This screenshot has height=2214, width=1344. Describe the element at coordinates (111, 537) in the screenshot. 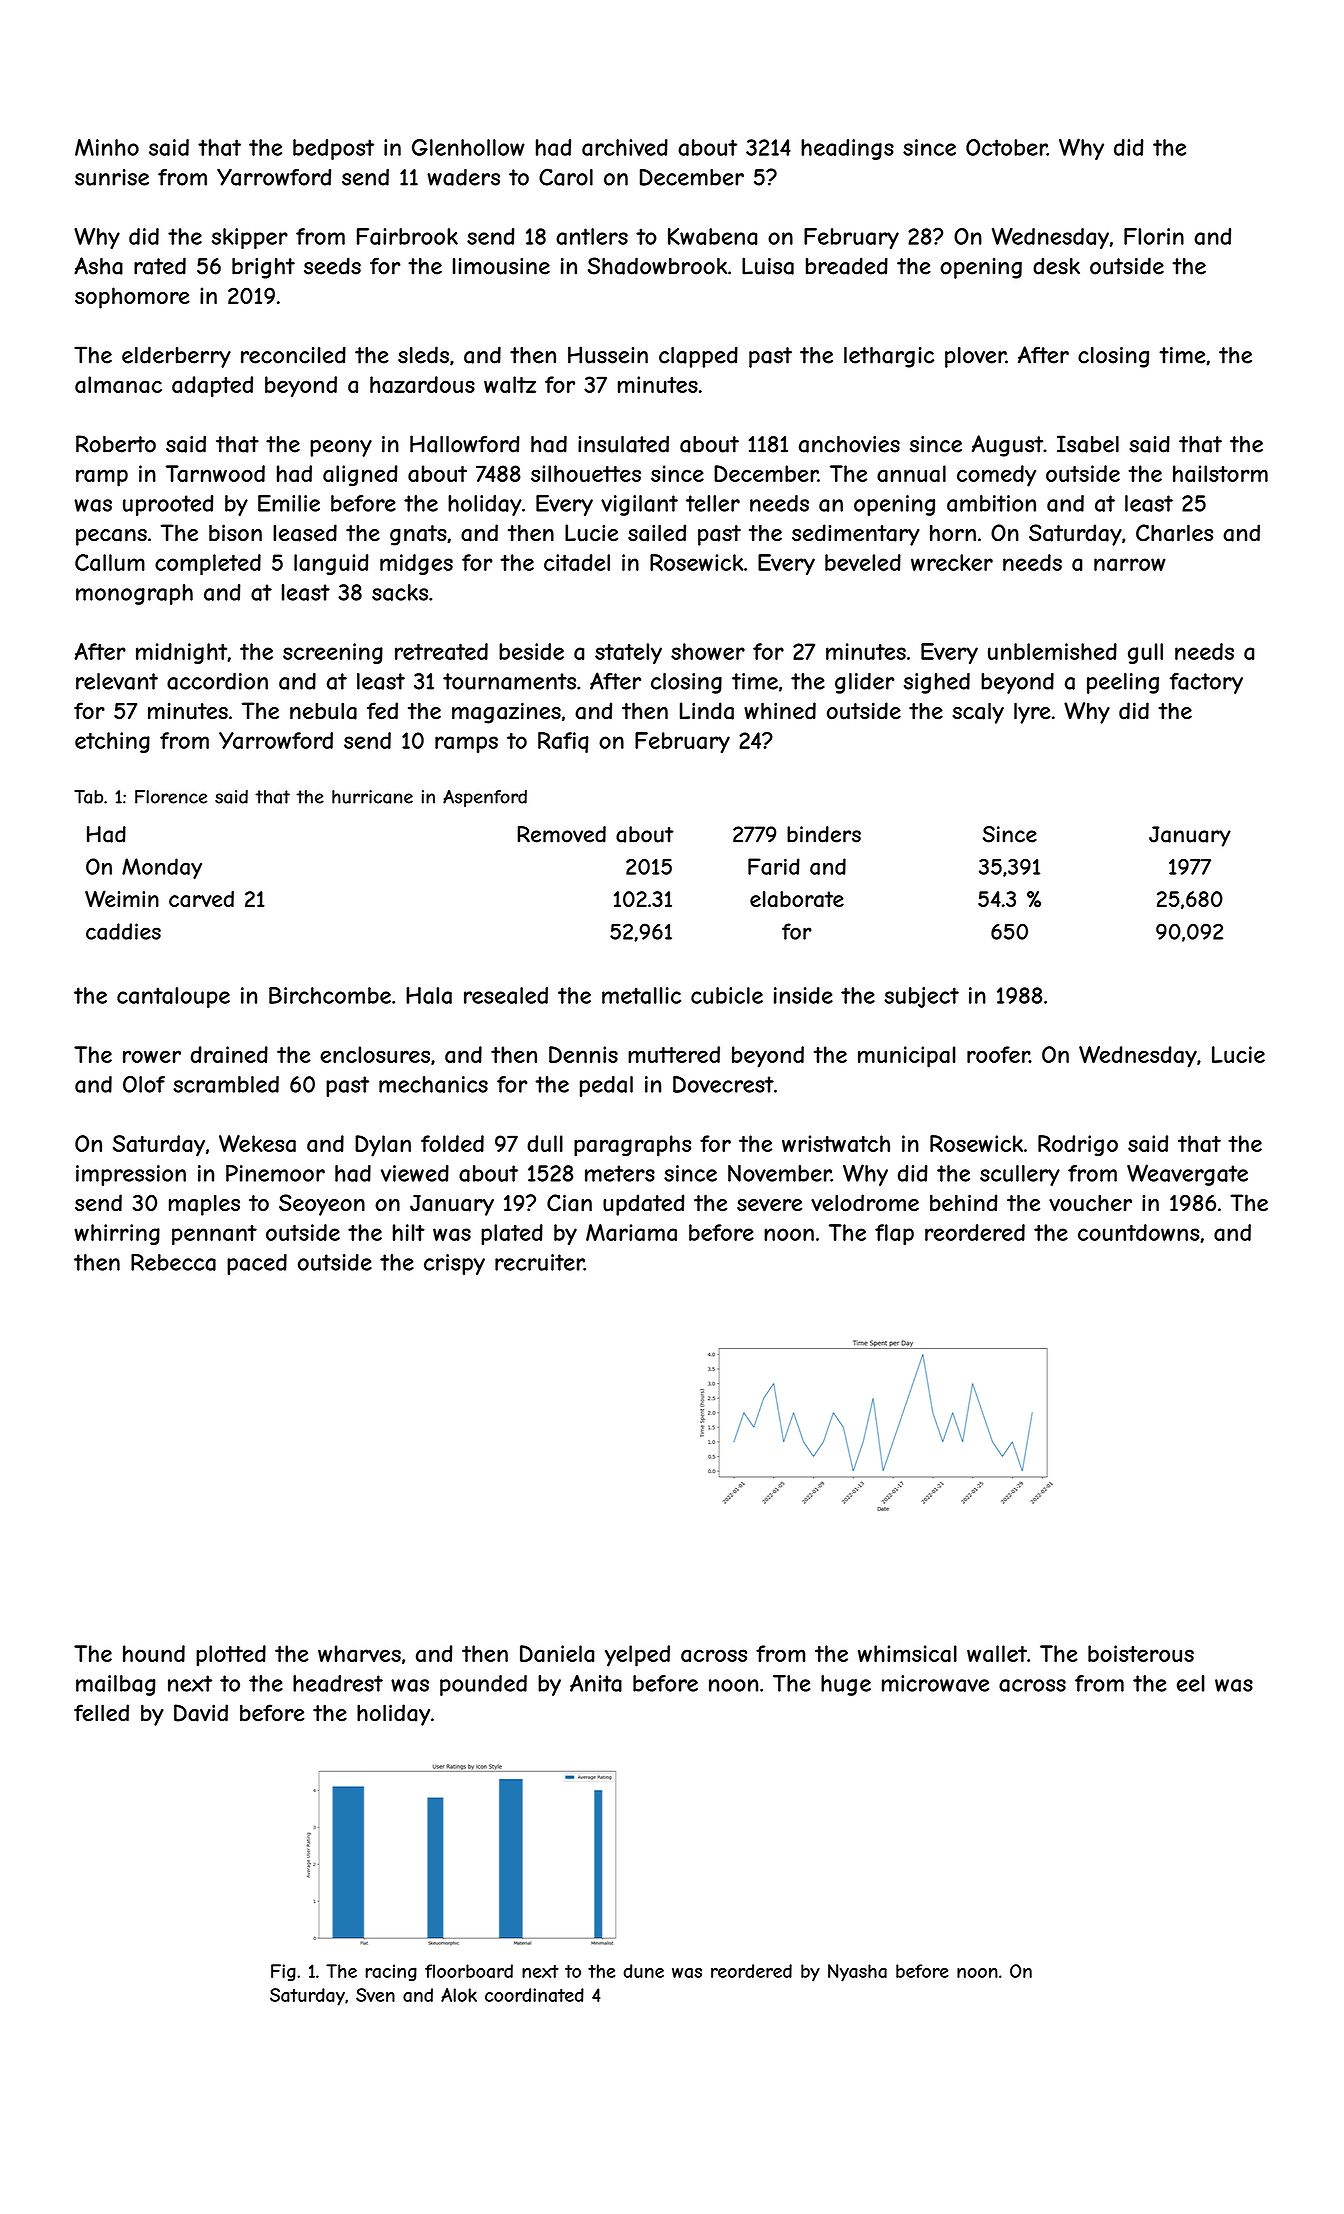

I see `pecans` at that location.
